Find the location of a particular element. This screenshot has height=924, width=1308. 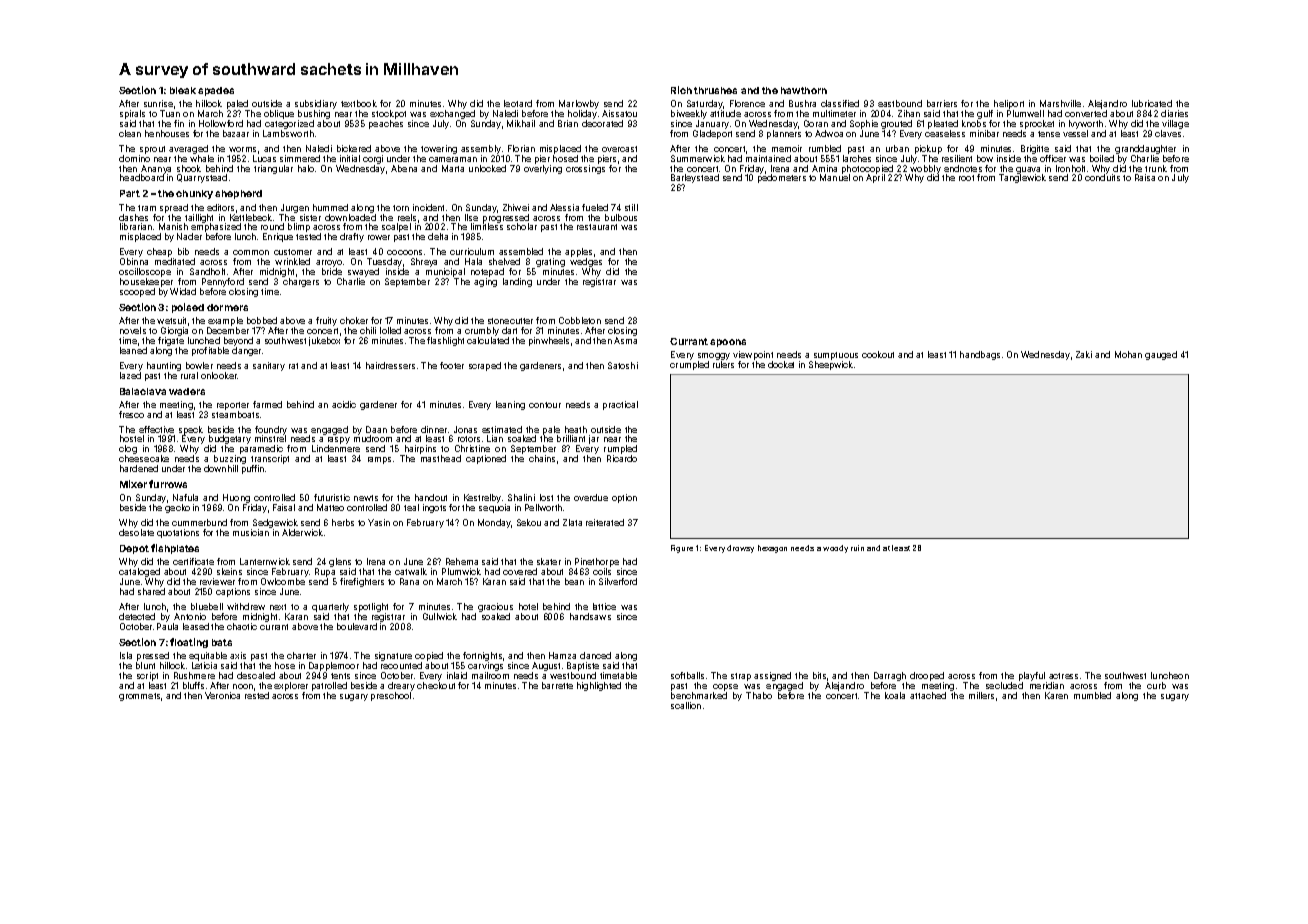

option is located at coordinates (624, 498).
